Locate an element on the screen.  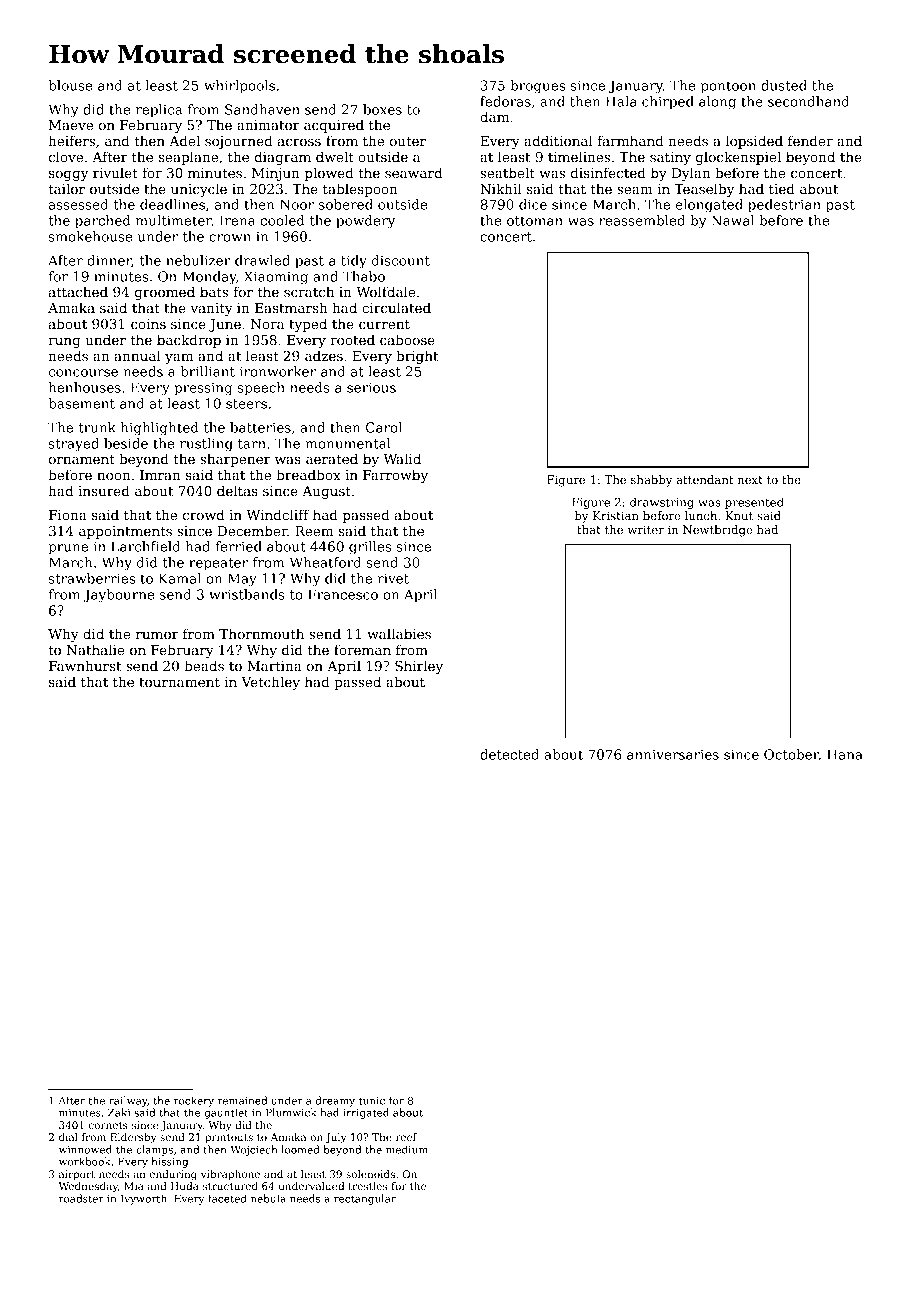
detected is located at coordinates (509, 754).
